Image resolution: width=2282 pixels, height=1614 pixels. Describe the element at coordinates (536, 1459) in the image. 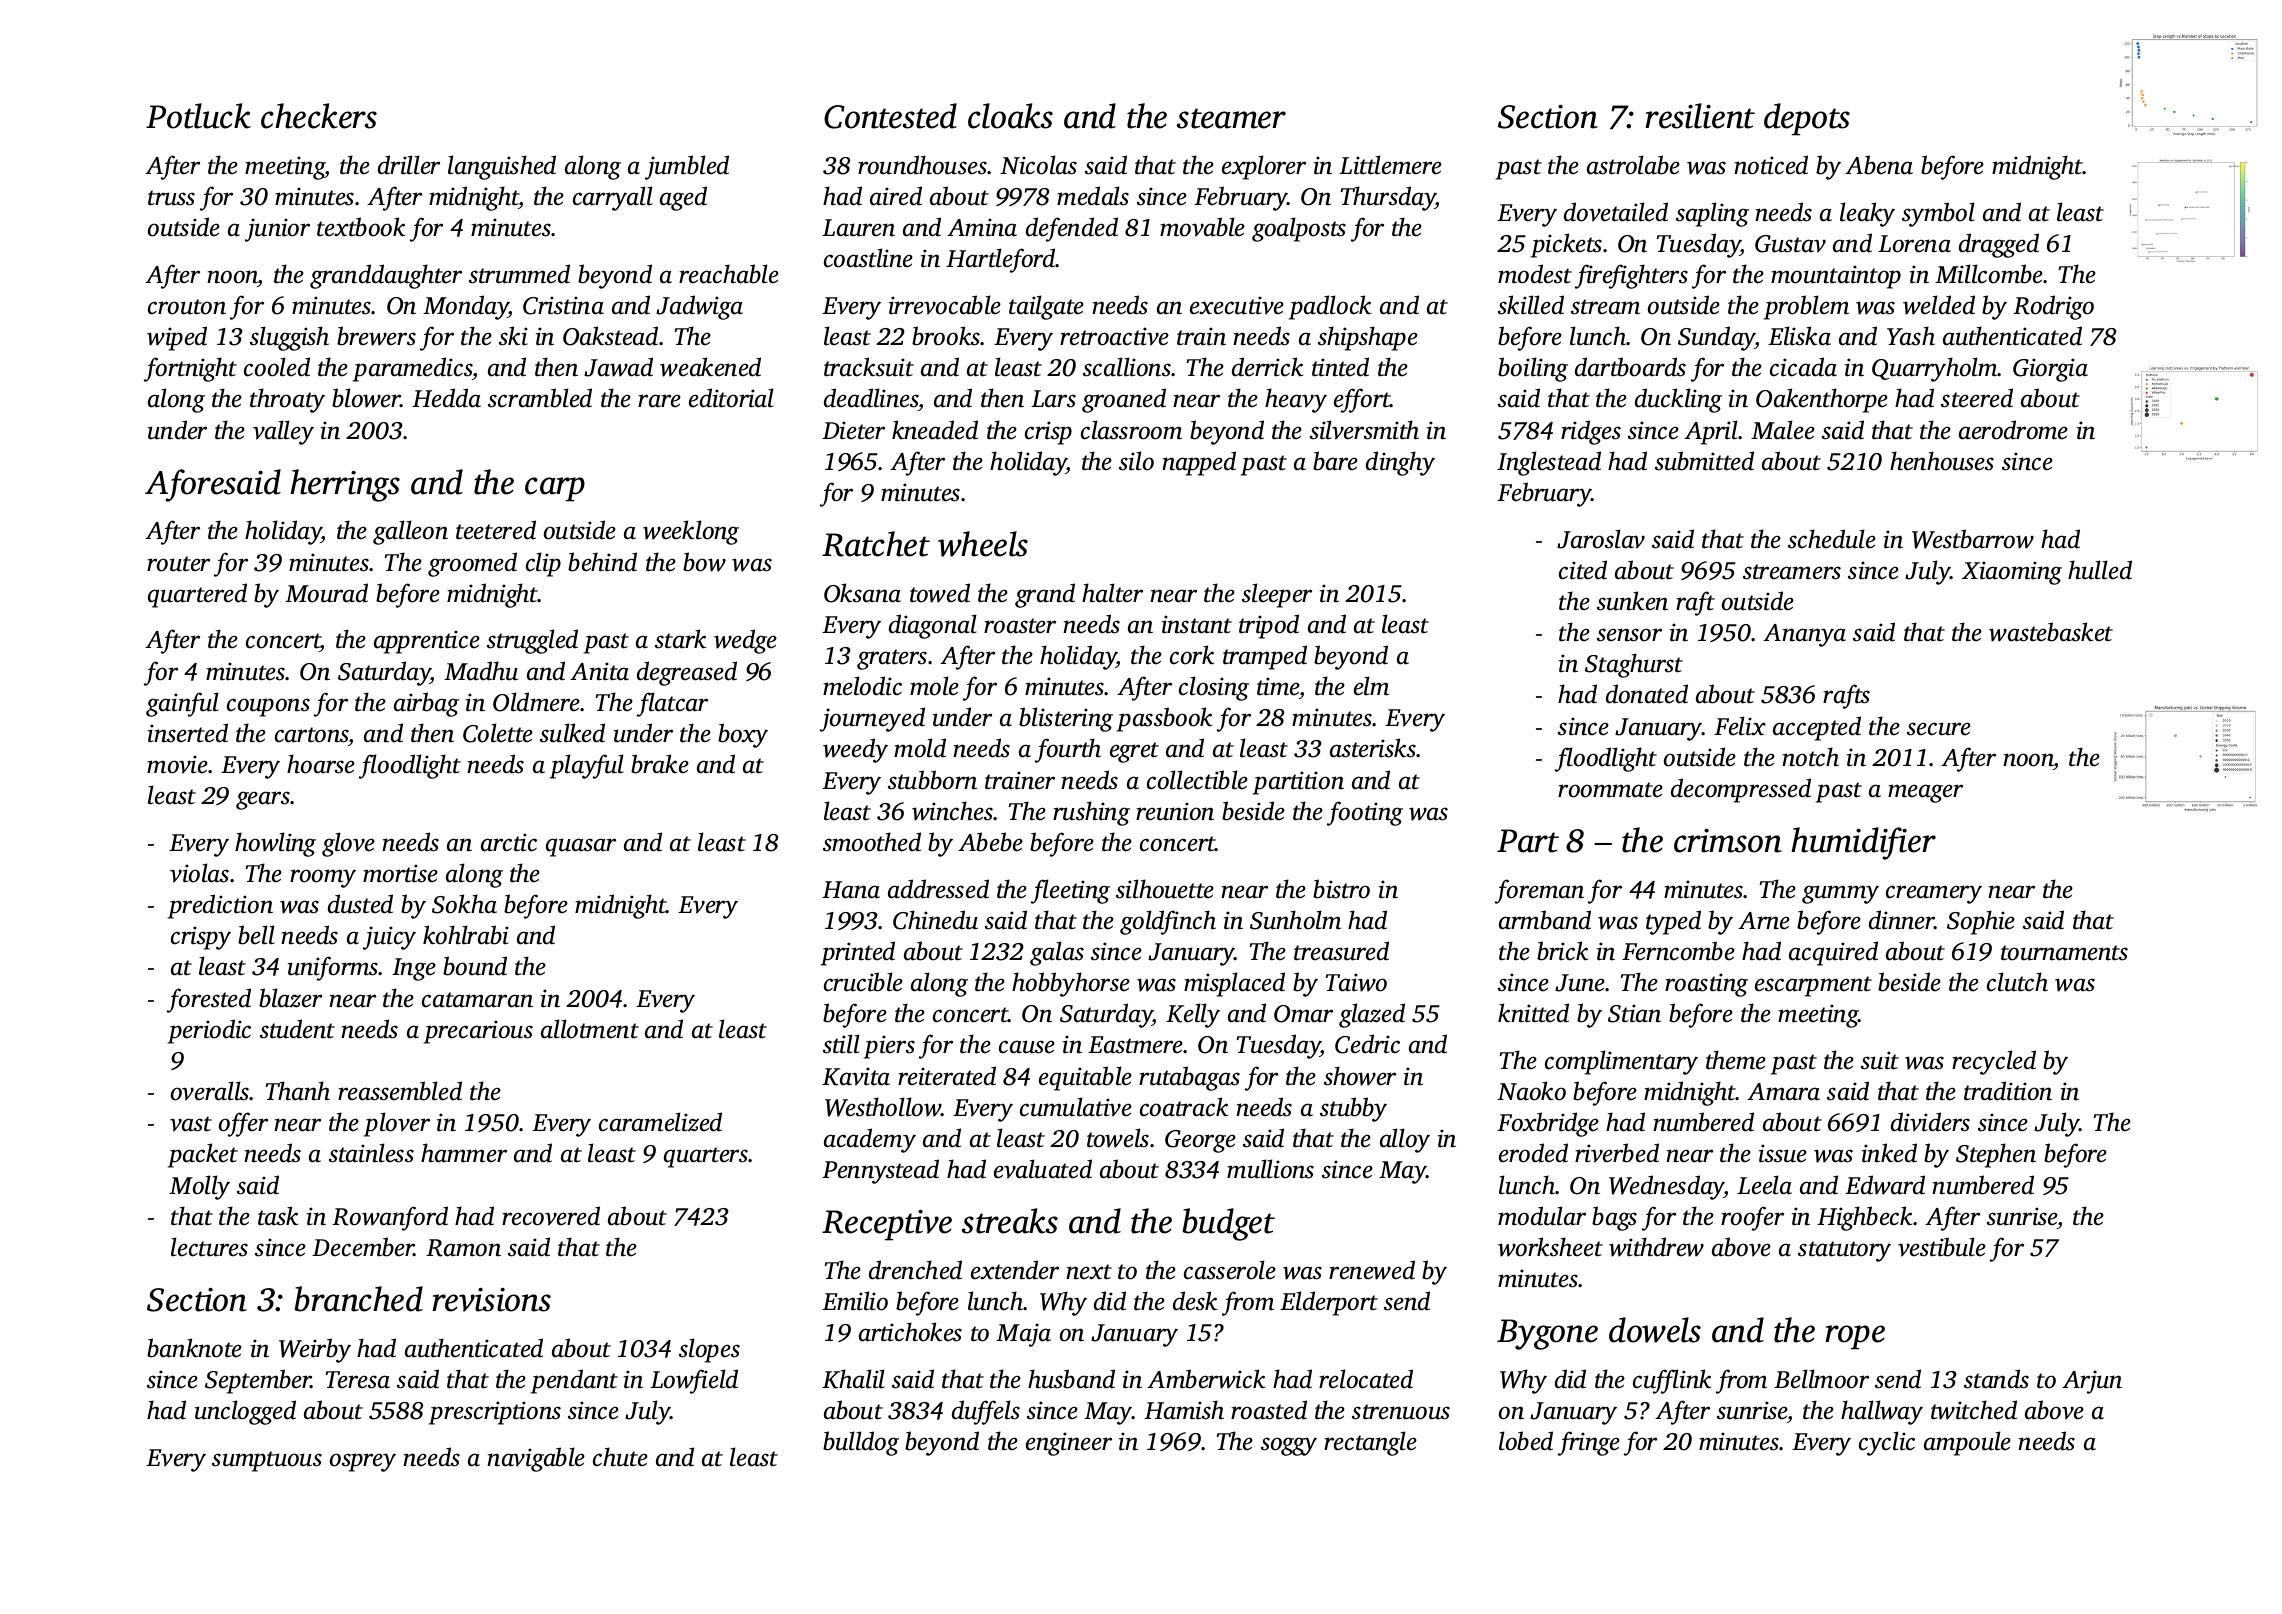

I see `navigable` at that location.
